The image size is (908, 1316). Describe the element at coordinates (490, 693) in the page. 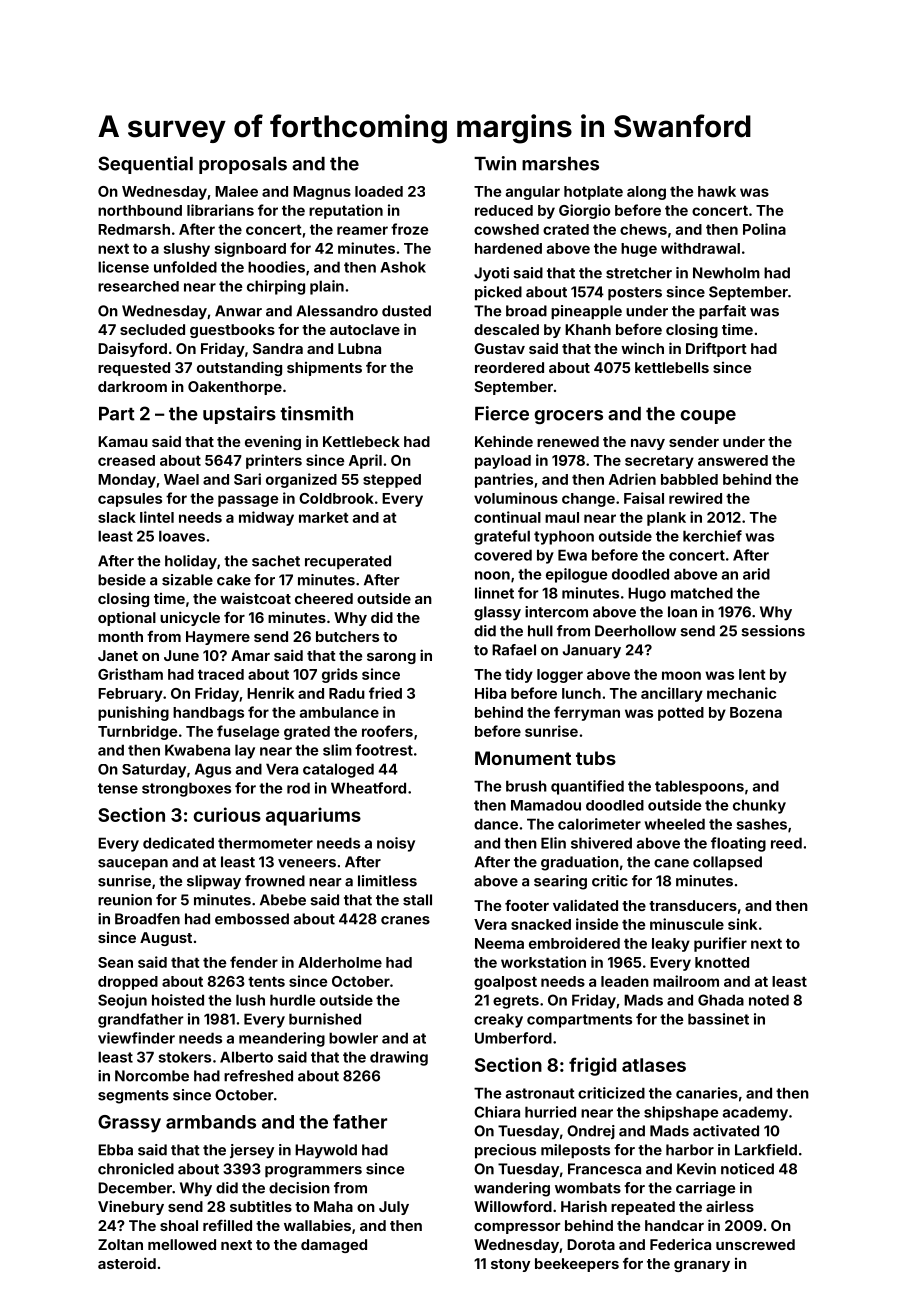

I see `Hiba` at that location.
